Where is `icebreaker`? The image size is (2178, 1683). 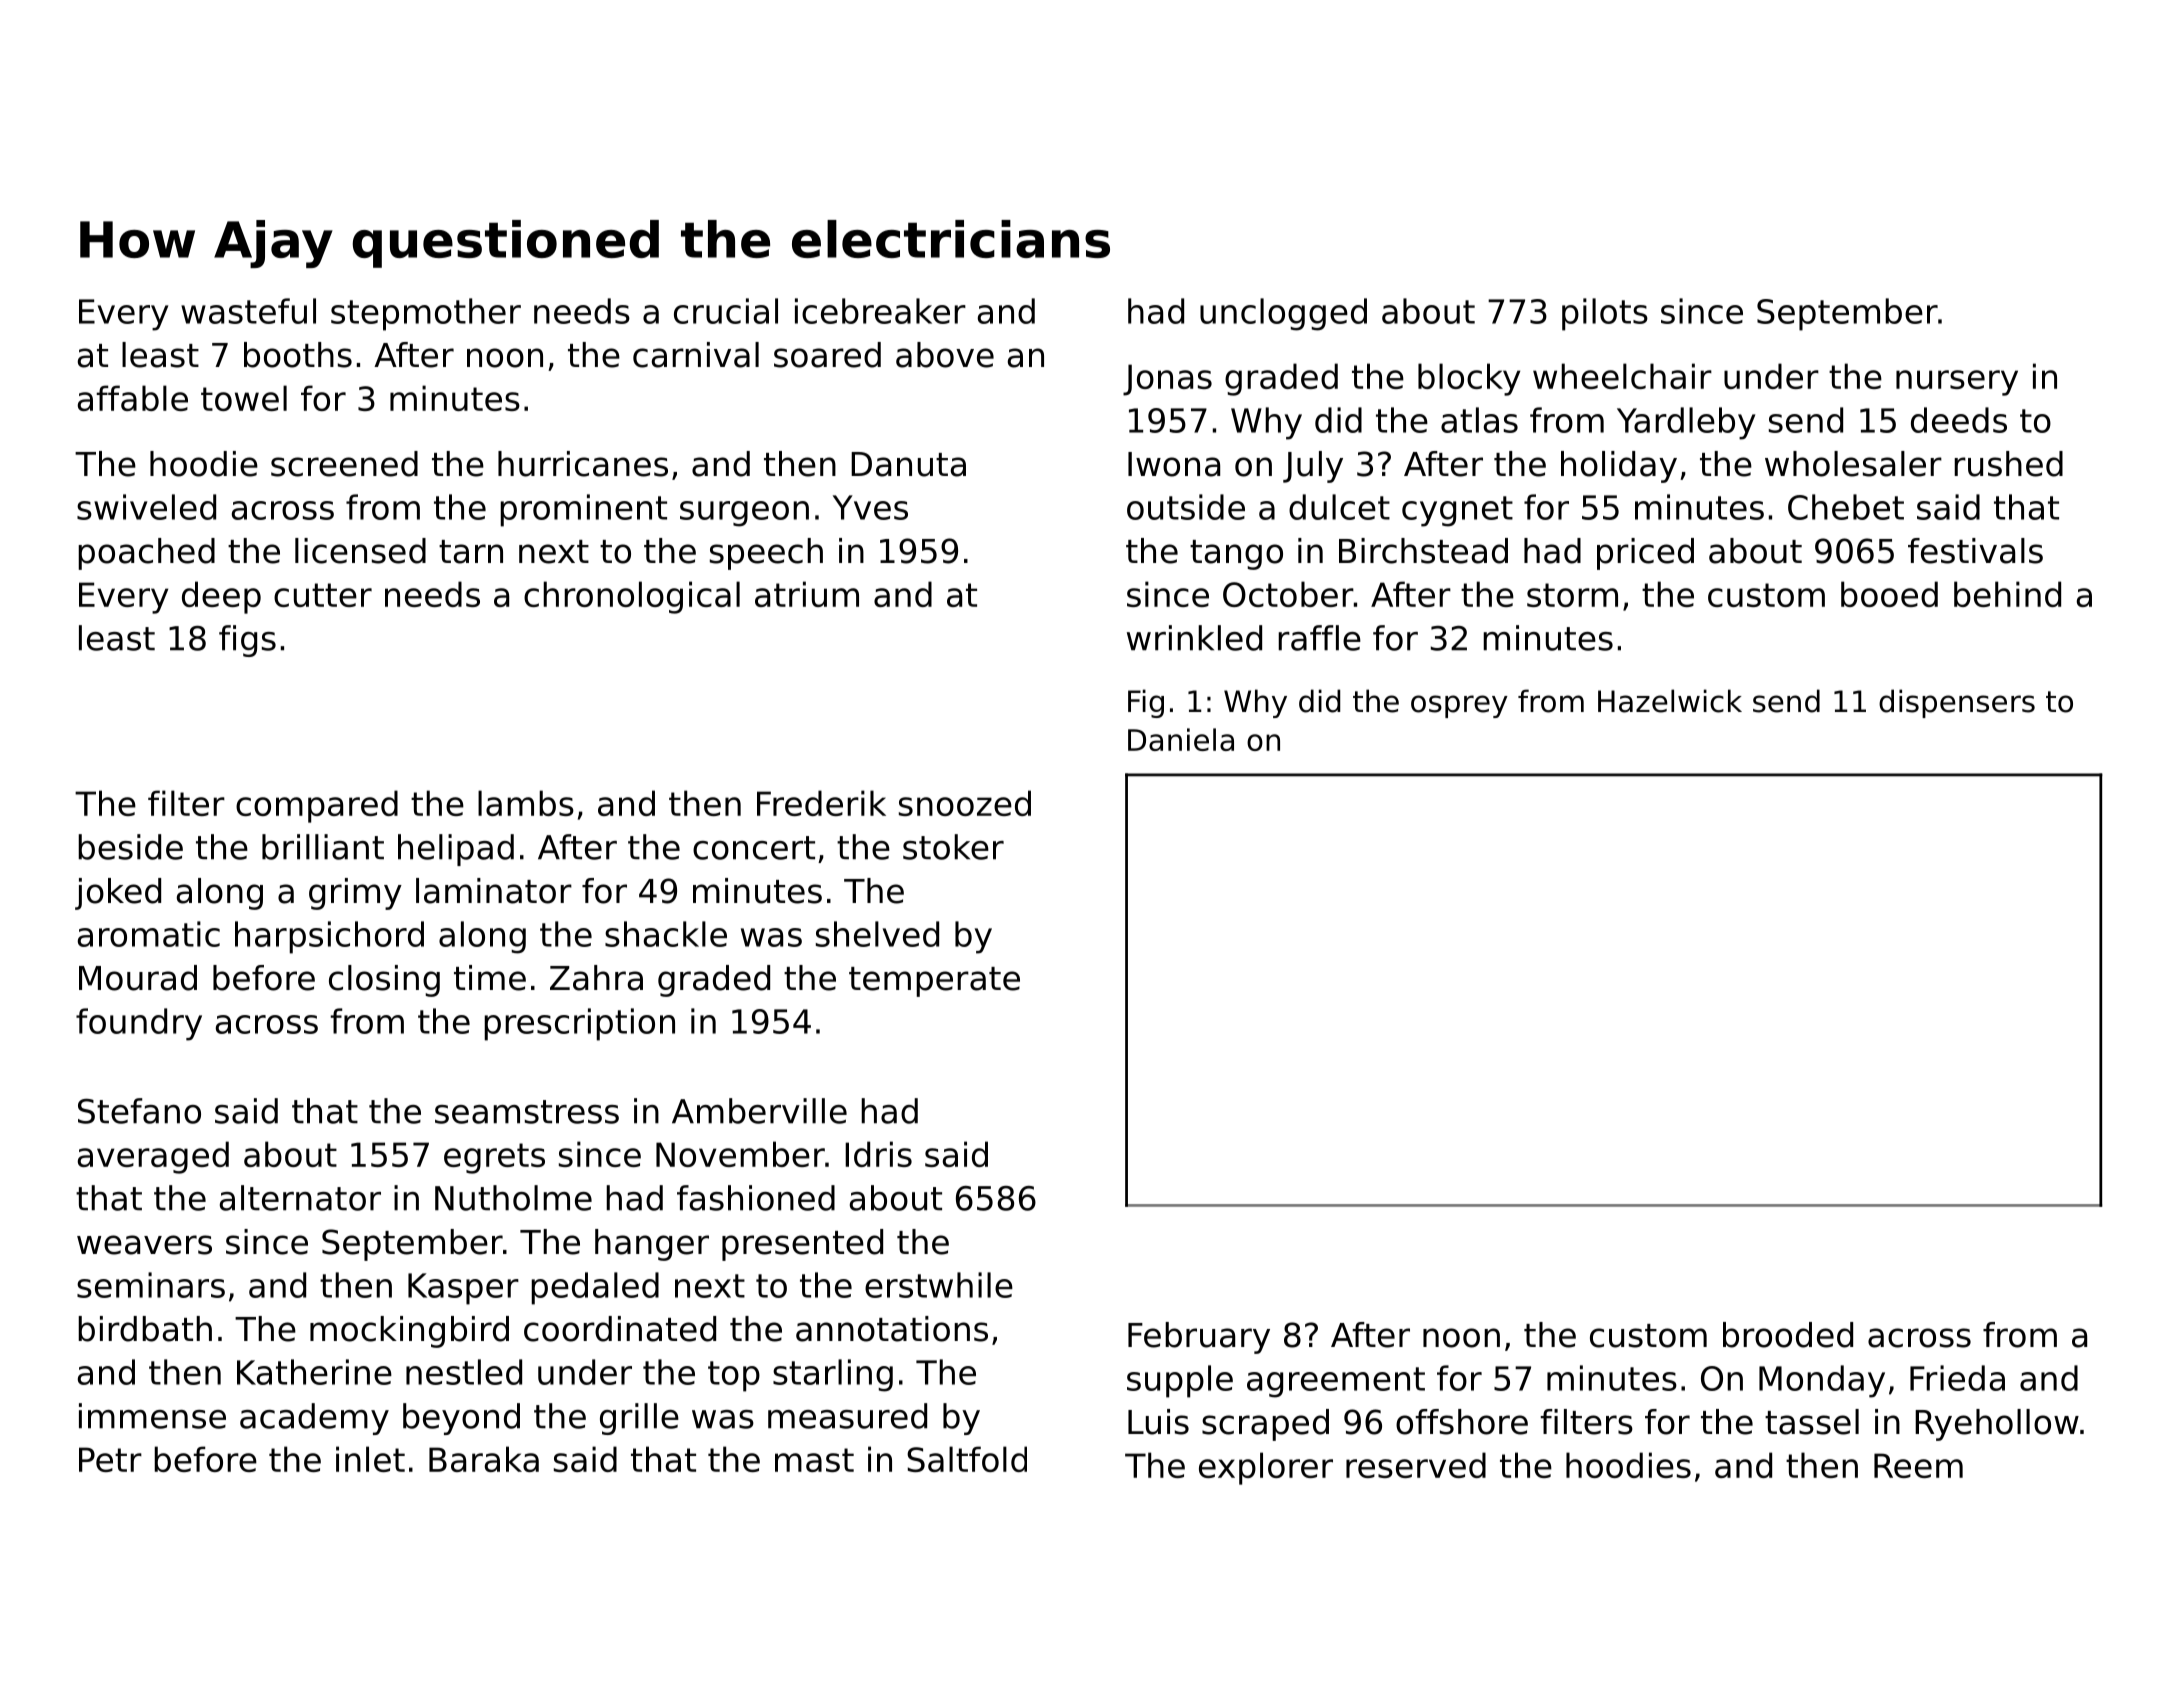
icebreaker is located at coordinates (880, 311).
